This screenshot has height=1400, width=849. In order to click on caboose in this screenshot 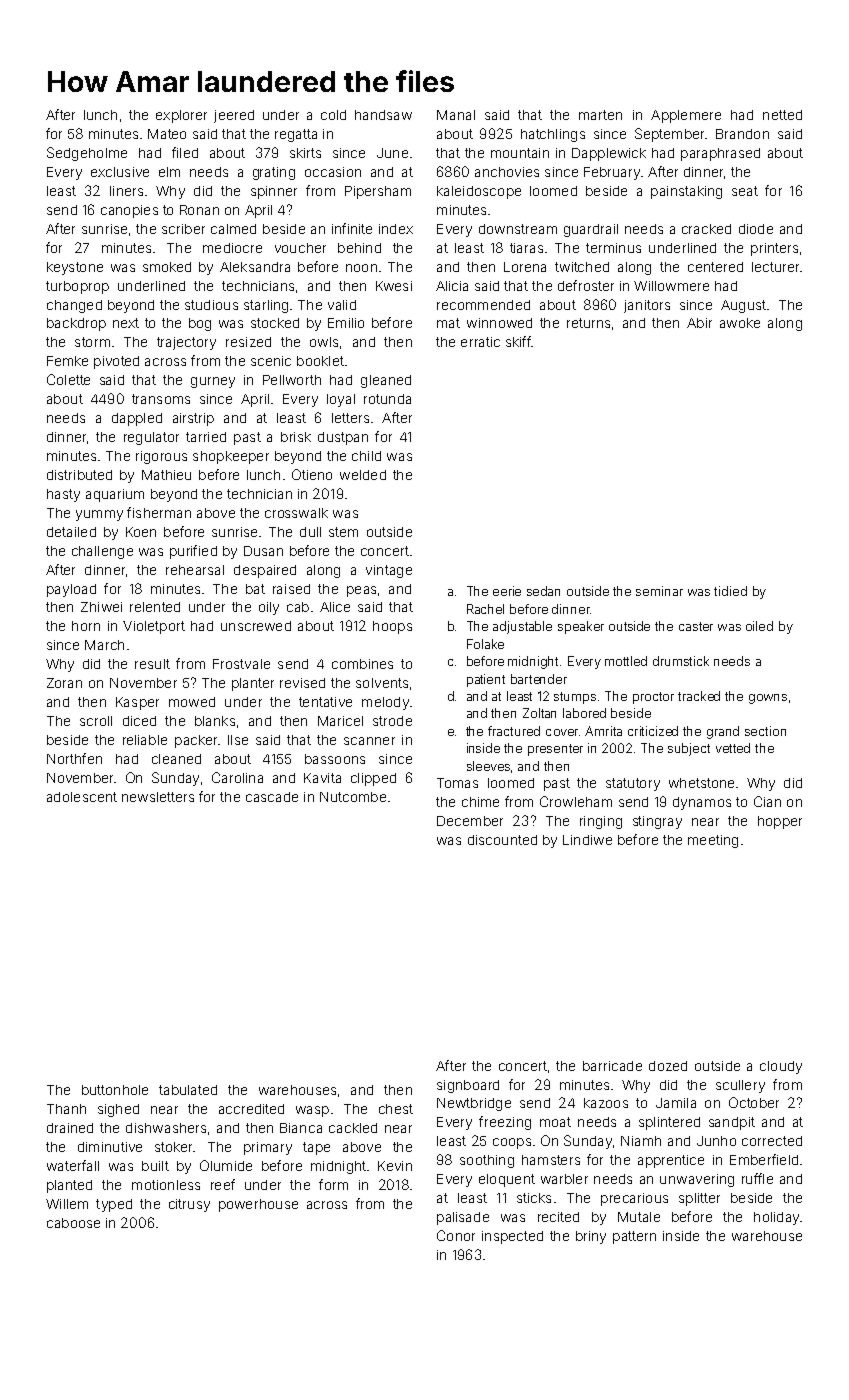, I will do `click(73, 1223)`.
